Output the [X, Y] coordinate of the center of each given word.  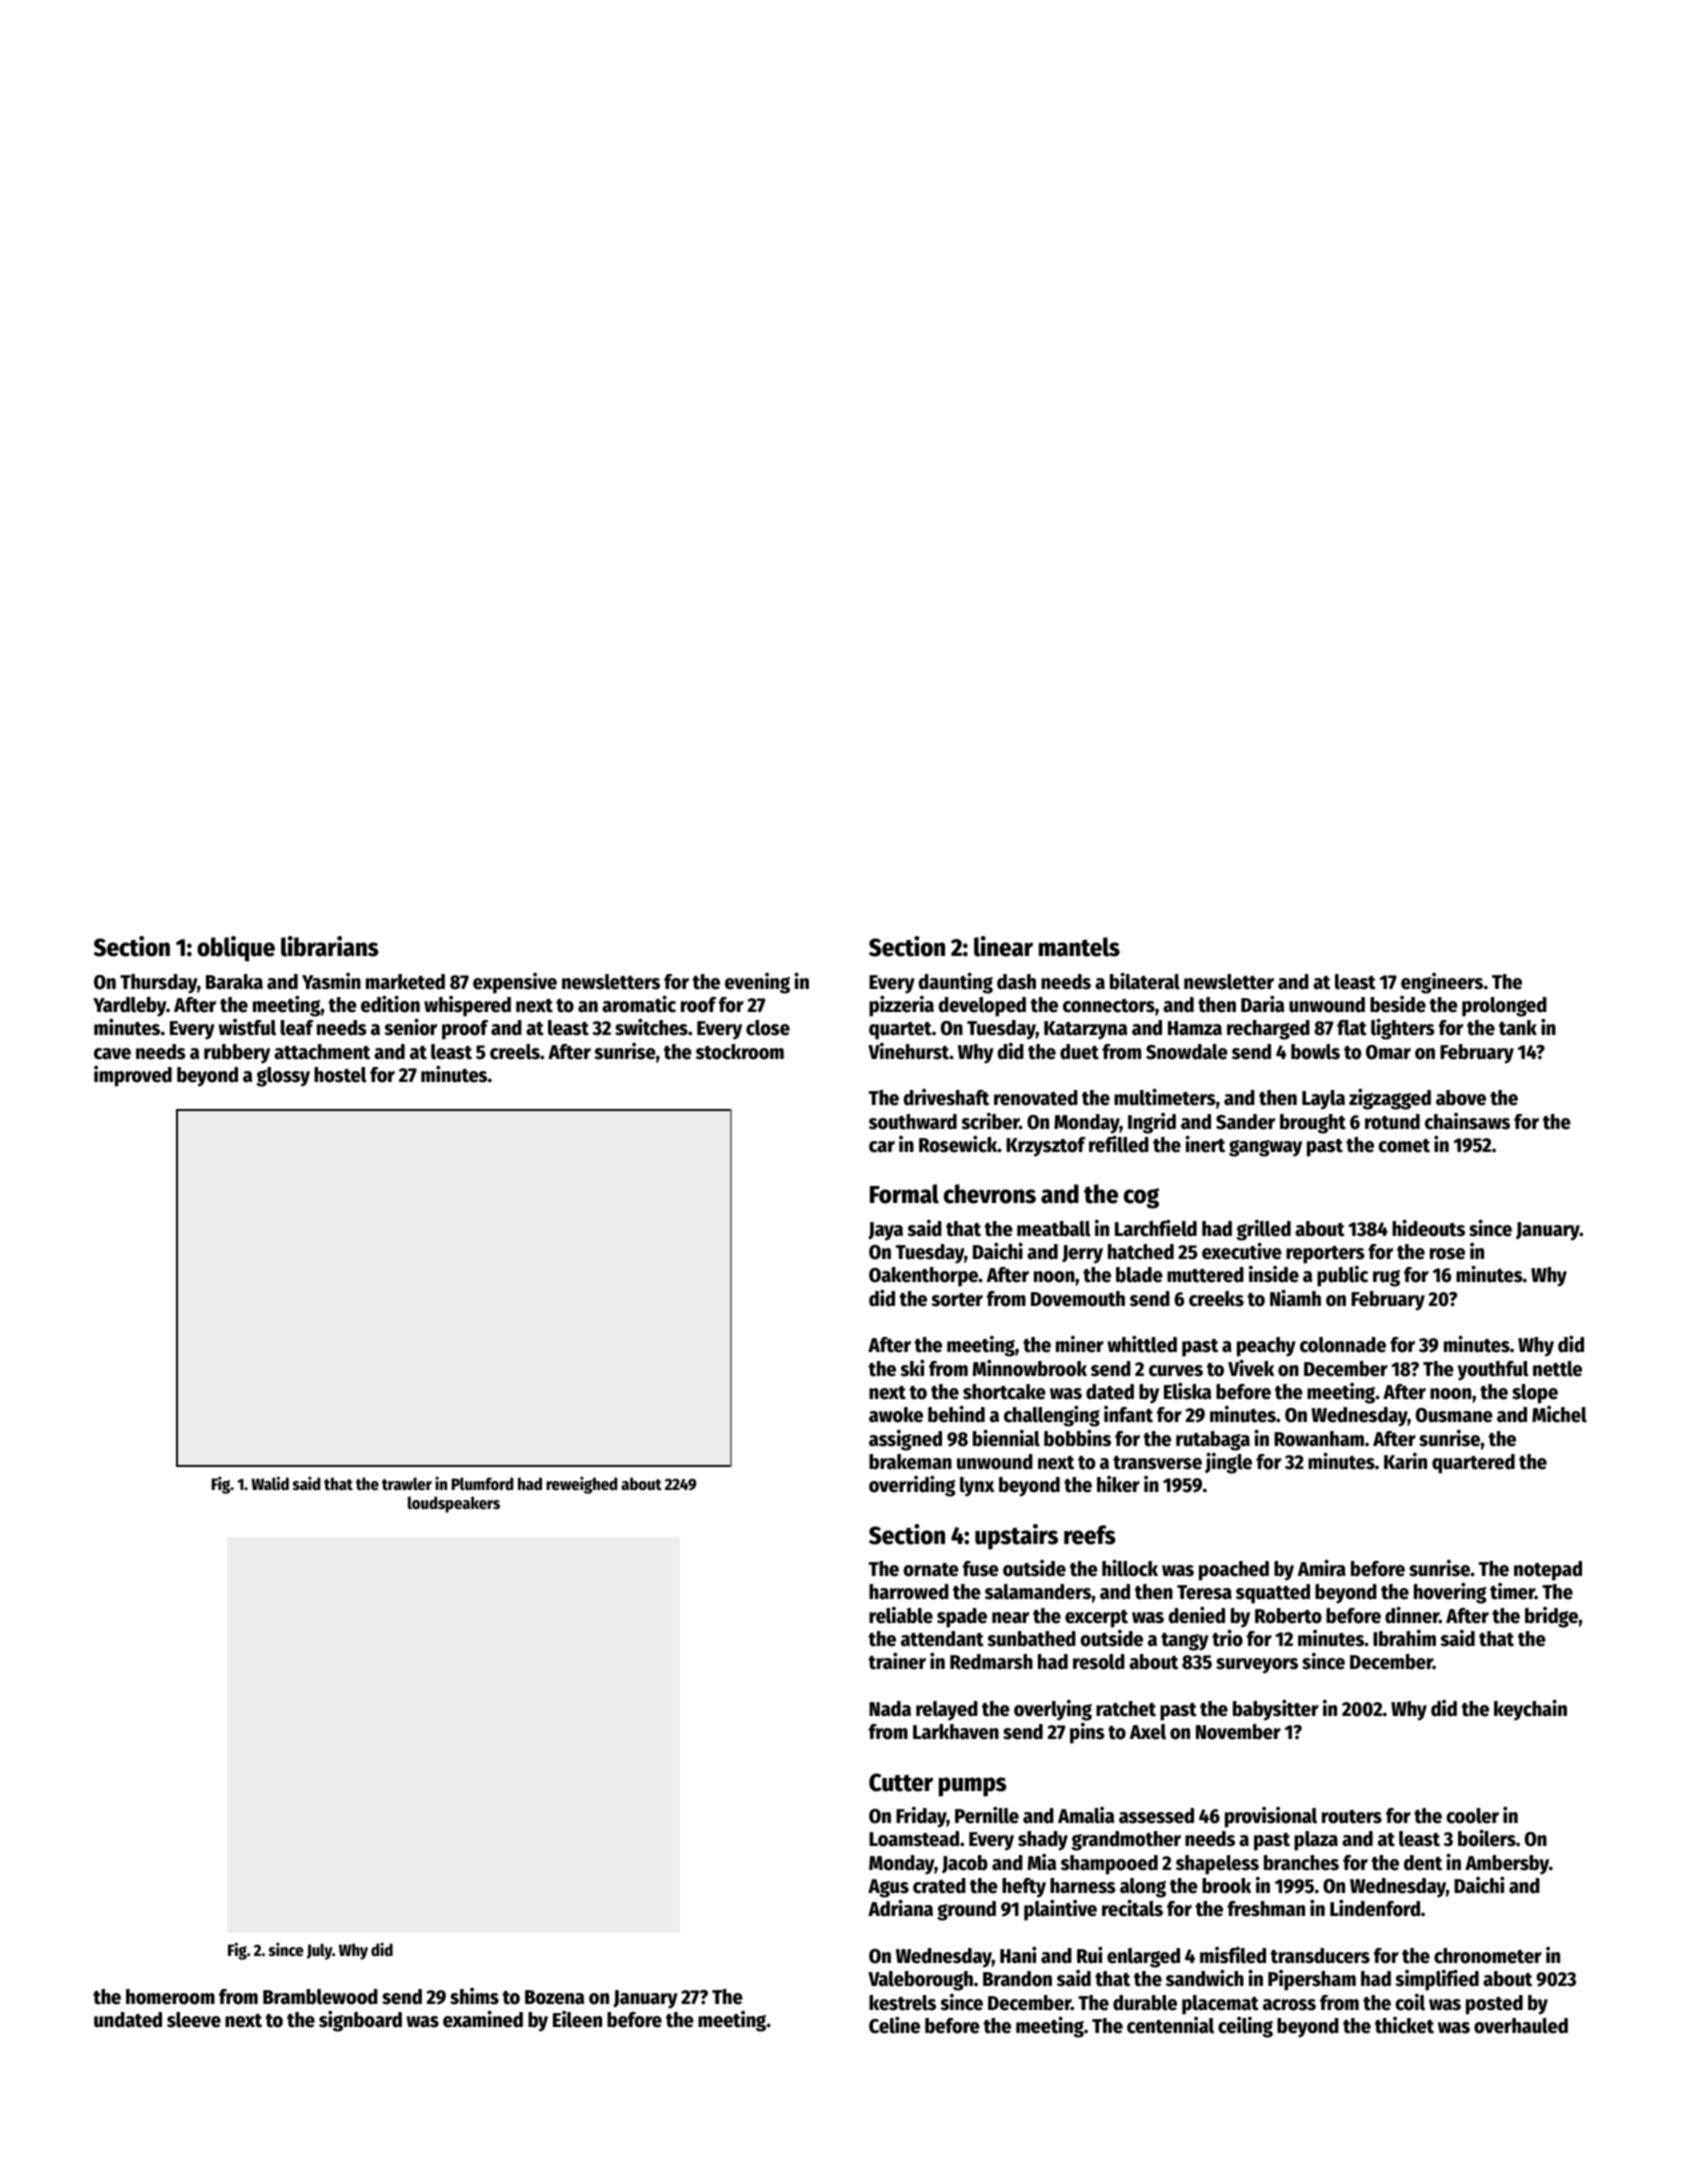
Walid [270, 1483]
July [319, 1951]
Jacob [965, 1864]
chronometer [1488, 1956]
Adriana [900, 1908]
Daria [1262, 1004]
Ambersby [1507, 1865]
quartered [1473, 1464]
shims [474, 1996]
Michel [1559, 1414]
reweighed [581, 1485]
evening [757, 983]
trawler [407, 1484]
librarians [330, 946]
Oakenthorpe [924, 1277]
